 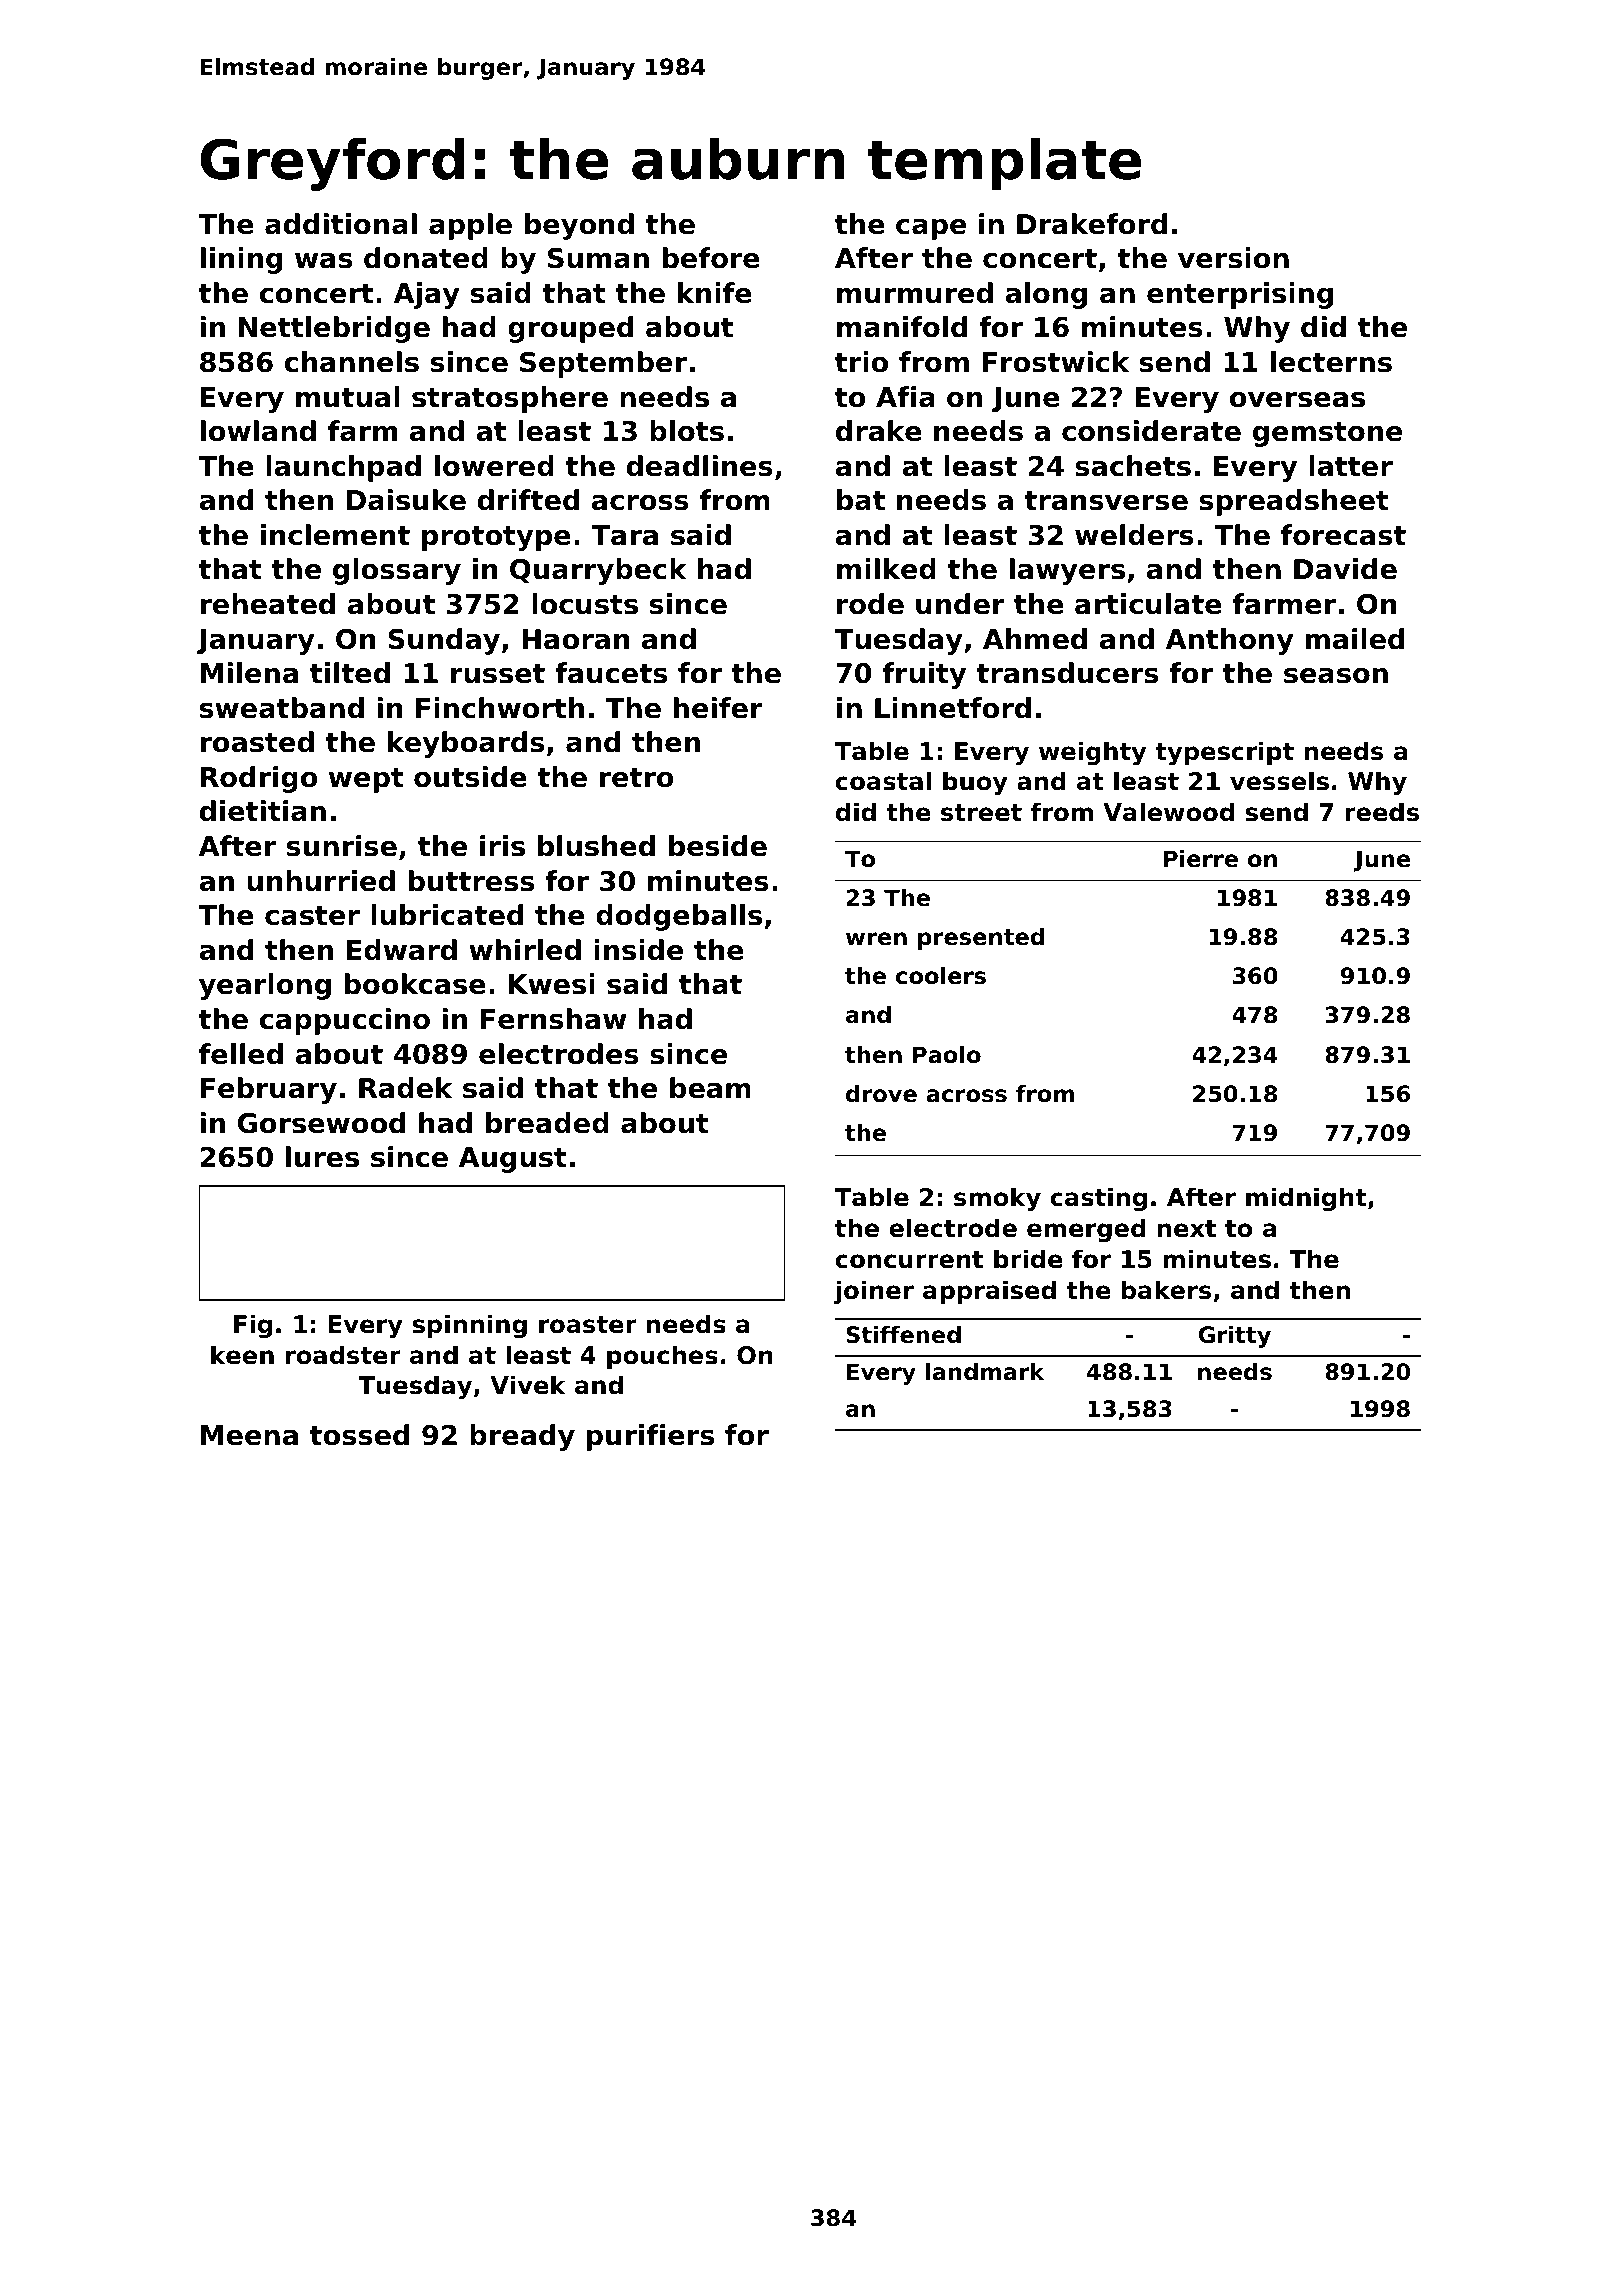 I want to click on additional, so click(x=341, y=224).
